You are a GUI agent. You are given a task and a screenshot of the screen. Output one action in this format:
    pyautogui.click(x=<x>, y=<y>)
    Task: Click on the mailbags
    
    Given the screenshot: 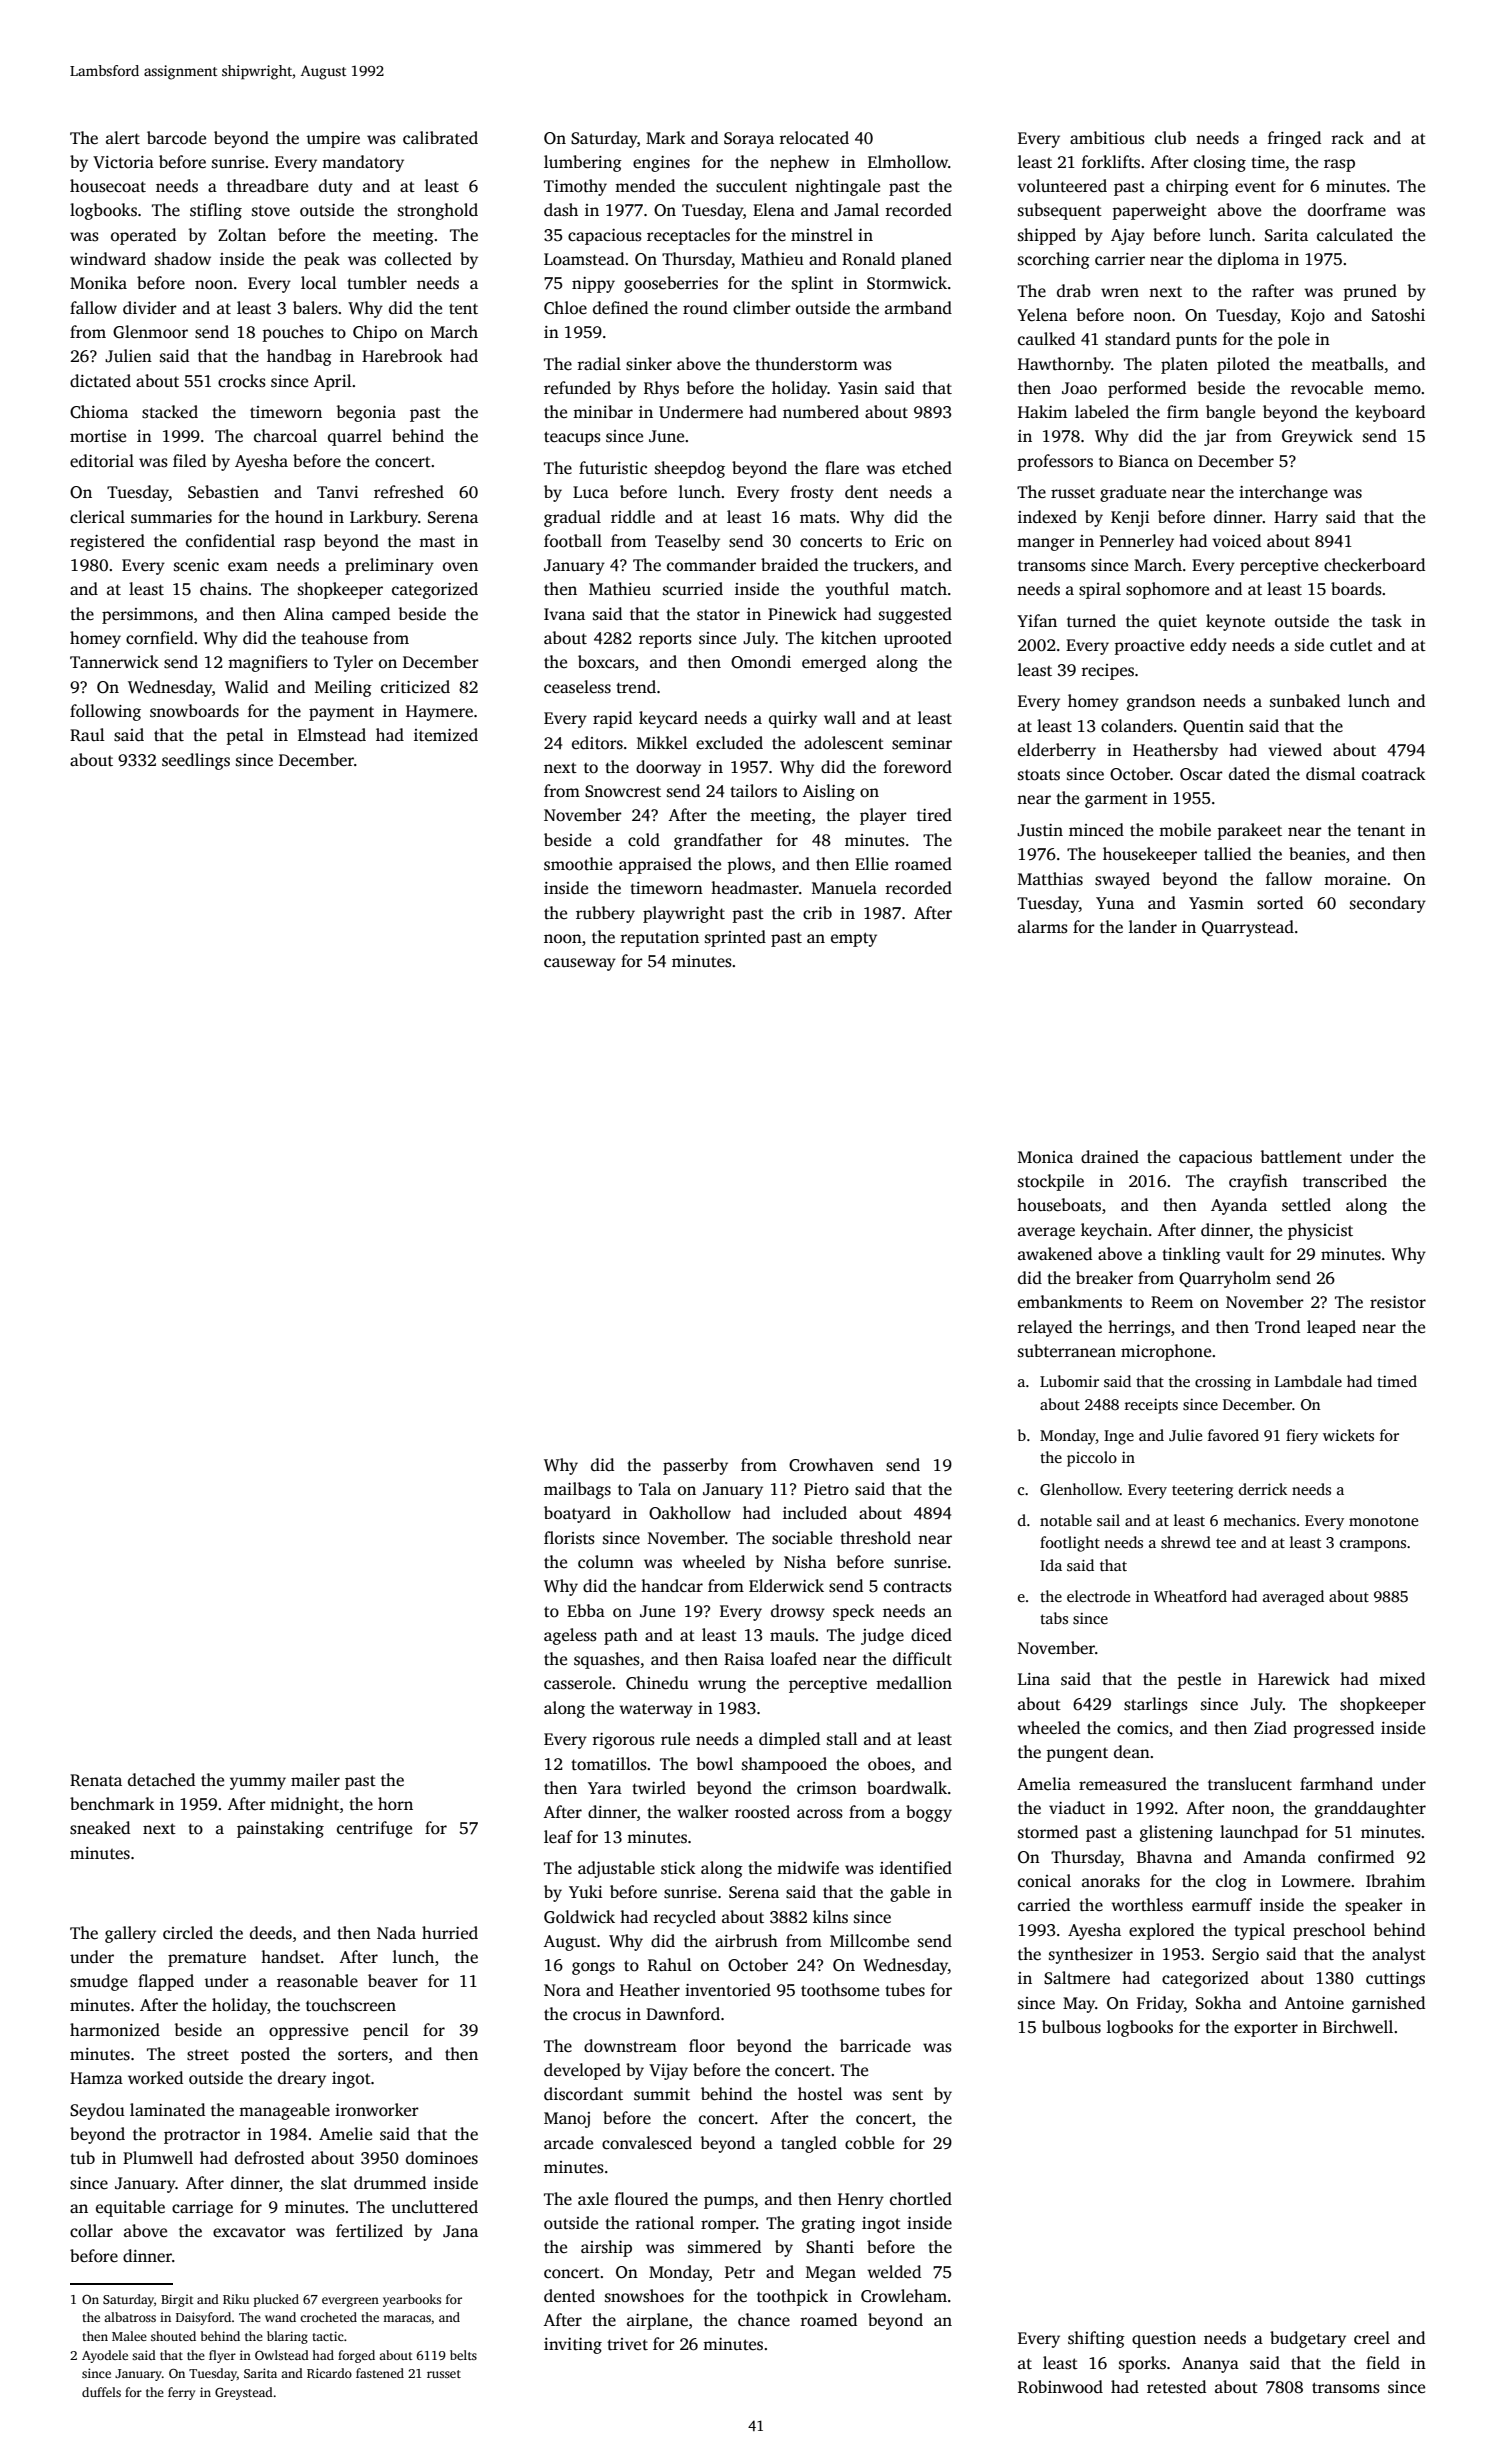 What is the action you would take?
    pyautogui.click(x=577, y=1490)
